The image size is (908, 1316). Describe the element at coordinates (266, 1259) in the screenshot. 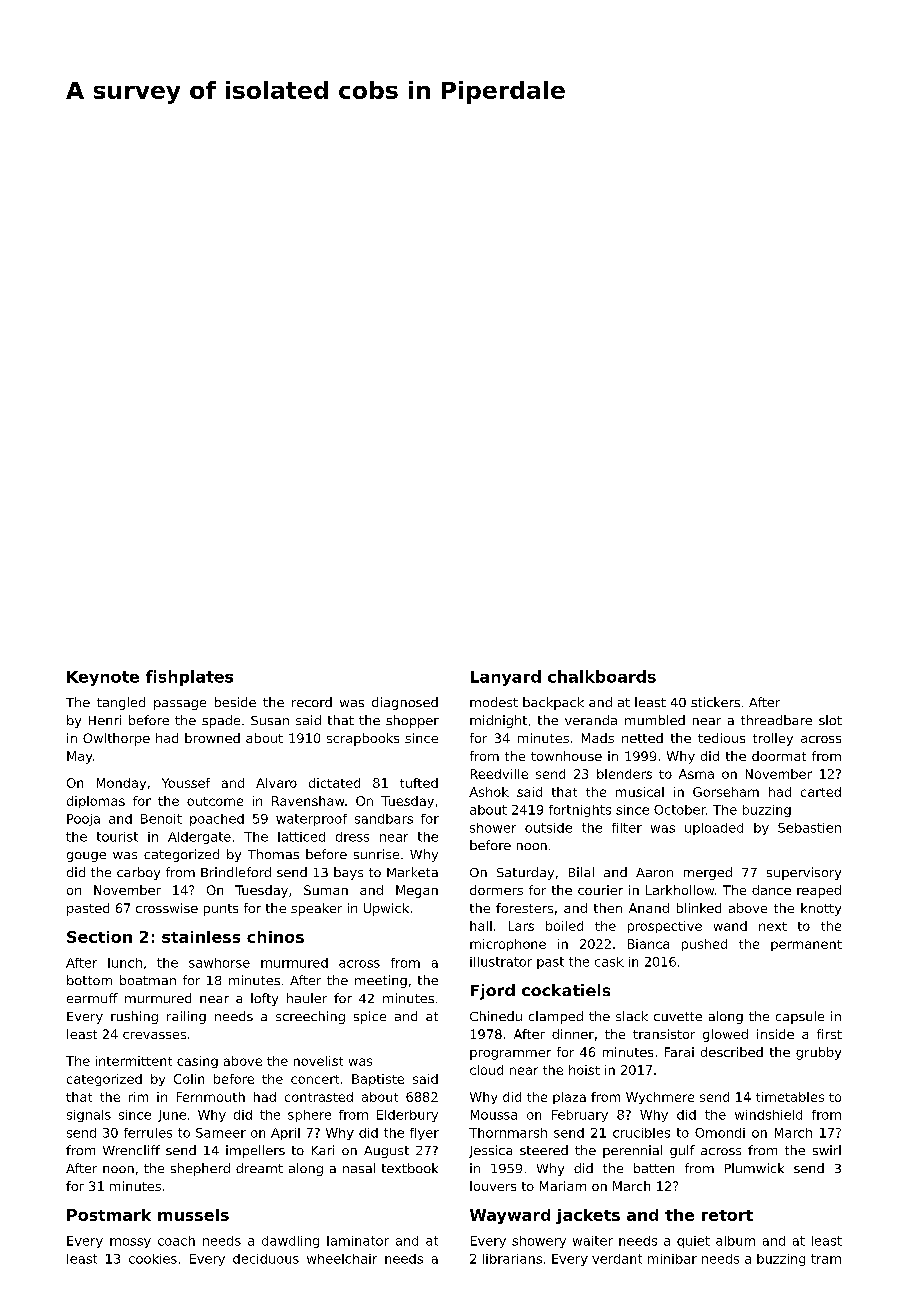

I see `deciduous` at that location.
